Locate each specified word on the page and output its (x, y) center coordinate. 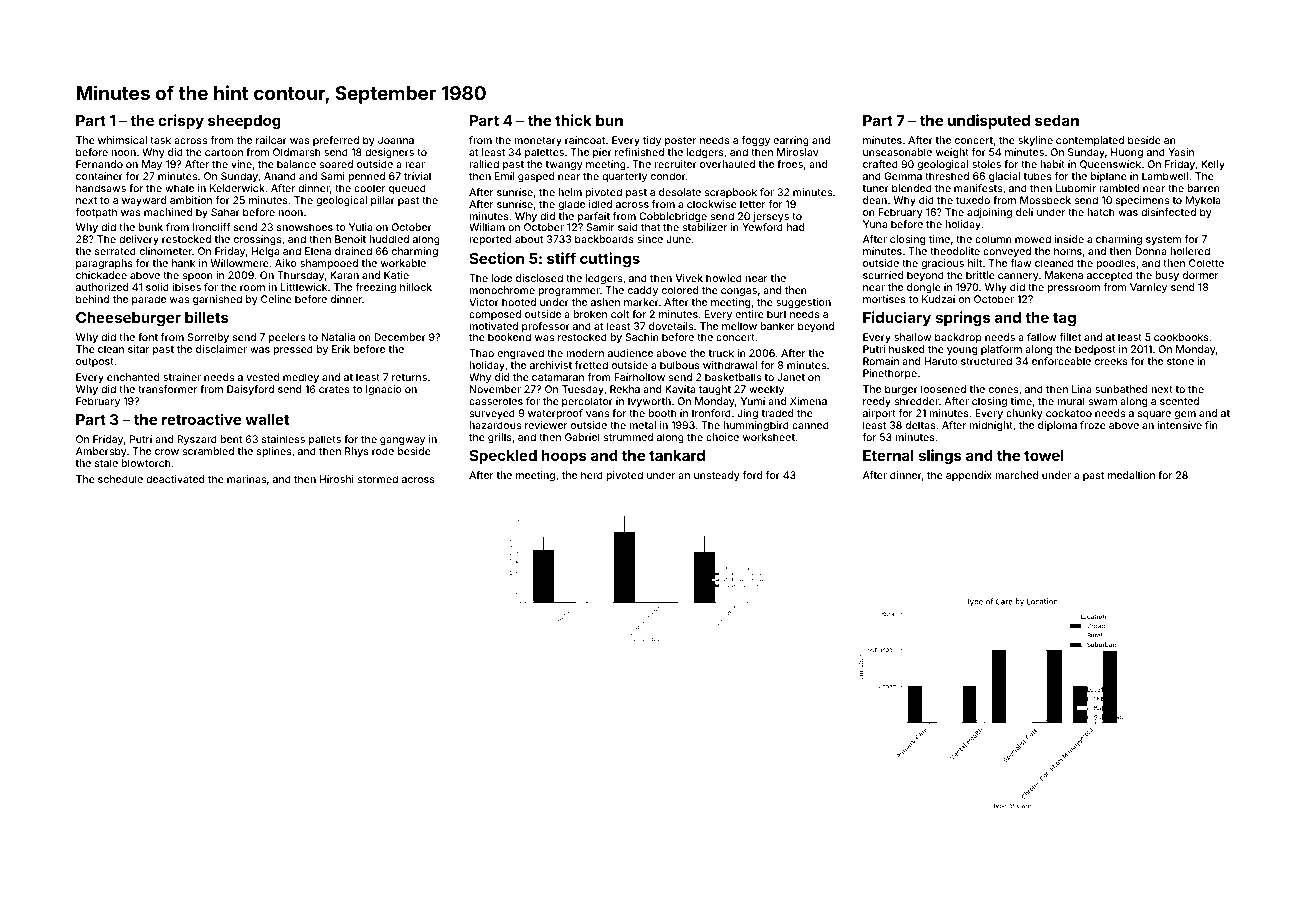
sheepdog (244, 122)
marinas (246, 479)
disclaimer (221, 349)
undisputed (989, 121)
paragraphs (104, 264)
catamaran (558, 377)
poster (681, 141)
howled (724, 278)
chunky (1024, 414)
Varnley (1148, 288)
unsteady (717, 476)
